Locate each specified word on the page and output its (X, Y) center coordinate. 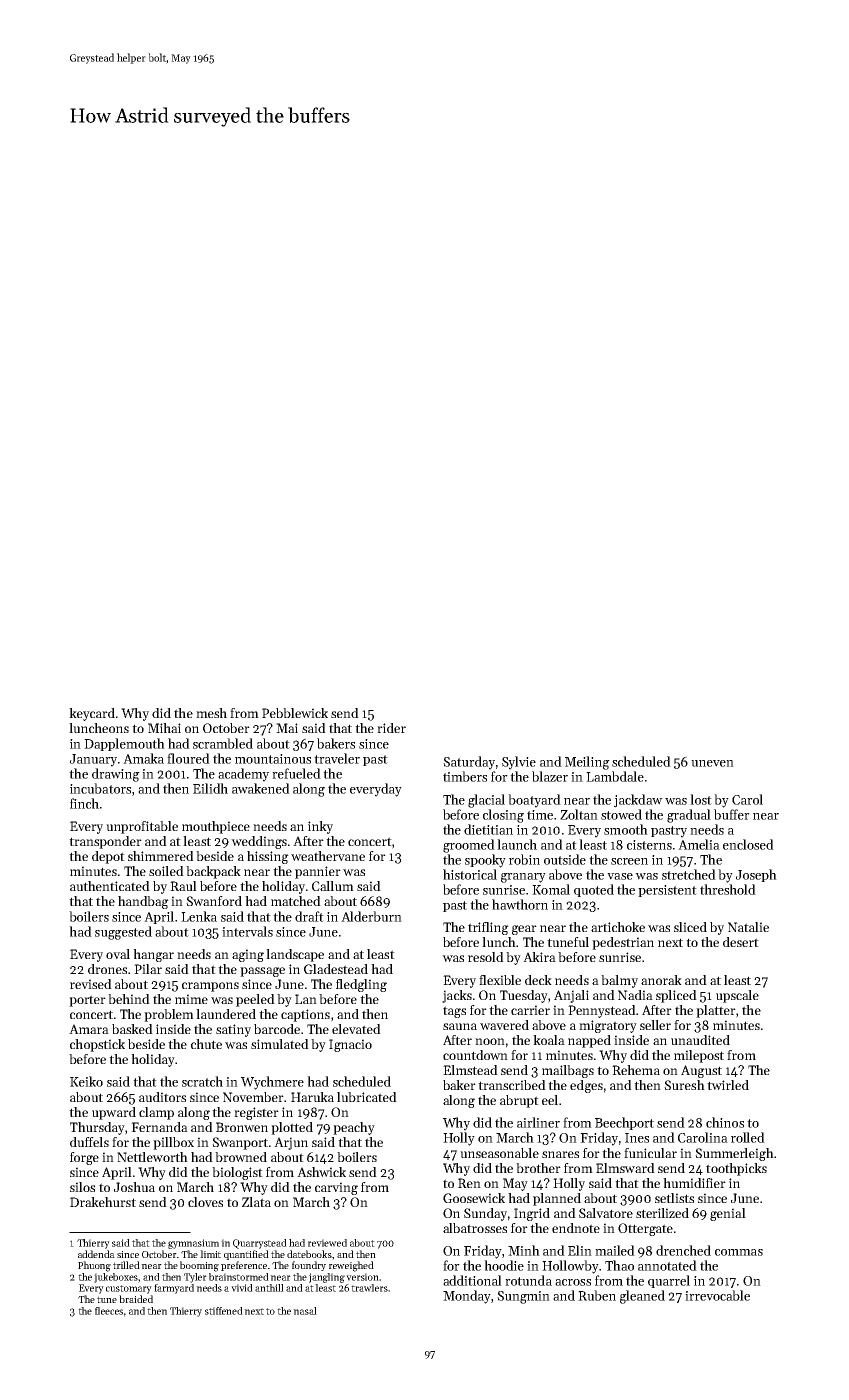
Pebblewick (295, 713)
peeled (255, 1000)
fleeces (109, 1311)
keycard (92, 714)
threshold (728, 889)
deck (538, 980)
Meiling (587, 763)
